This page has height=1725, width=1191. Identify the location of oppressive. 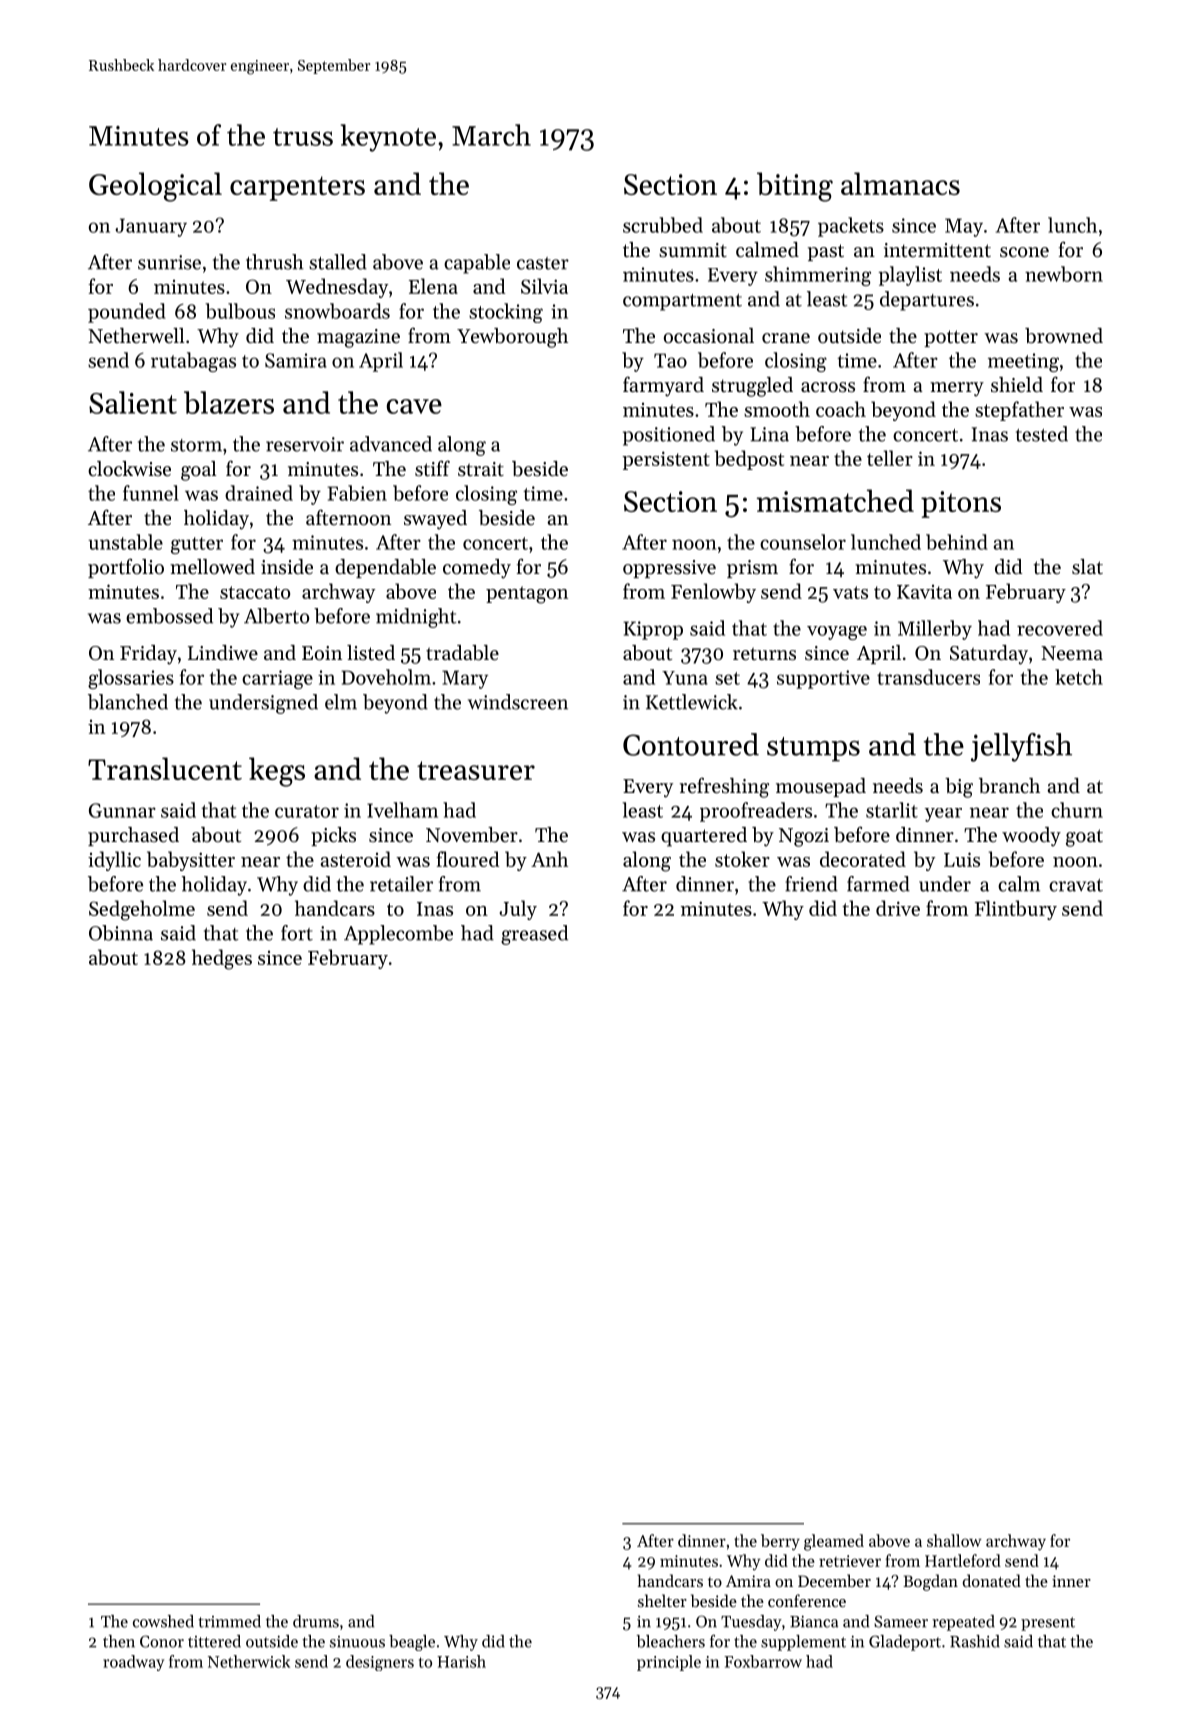
(669, 569).
